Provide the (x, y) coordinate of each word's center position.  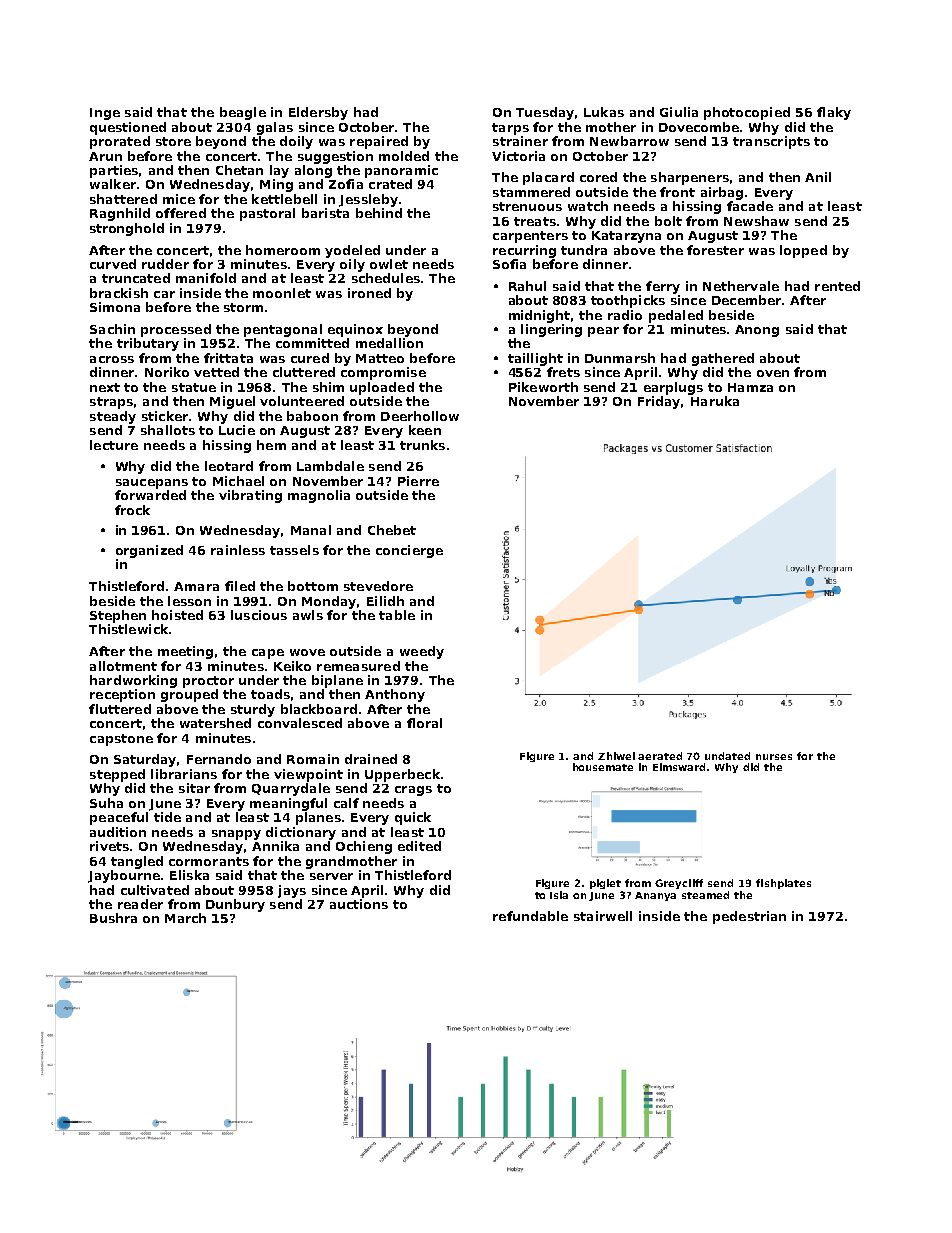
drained (371, 759)
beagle (243, 113)
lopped (803, 251)
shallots (168, 430)
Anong (757, 331)
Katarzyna (626, 237)
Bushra (113, 918)
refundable (530, 916)
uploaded (382, 388)
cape (268, 654)
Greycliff (679, 884)
